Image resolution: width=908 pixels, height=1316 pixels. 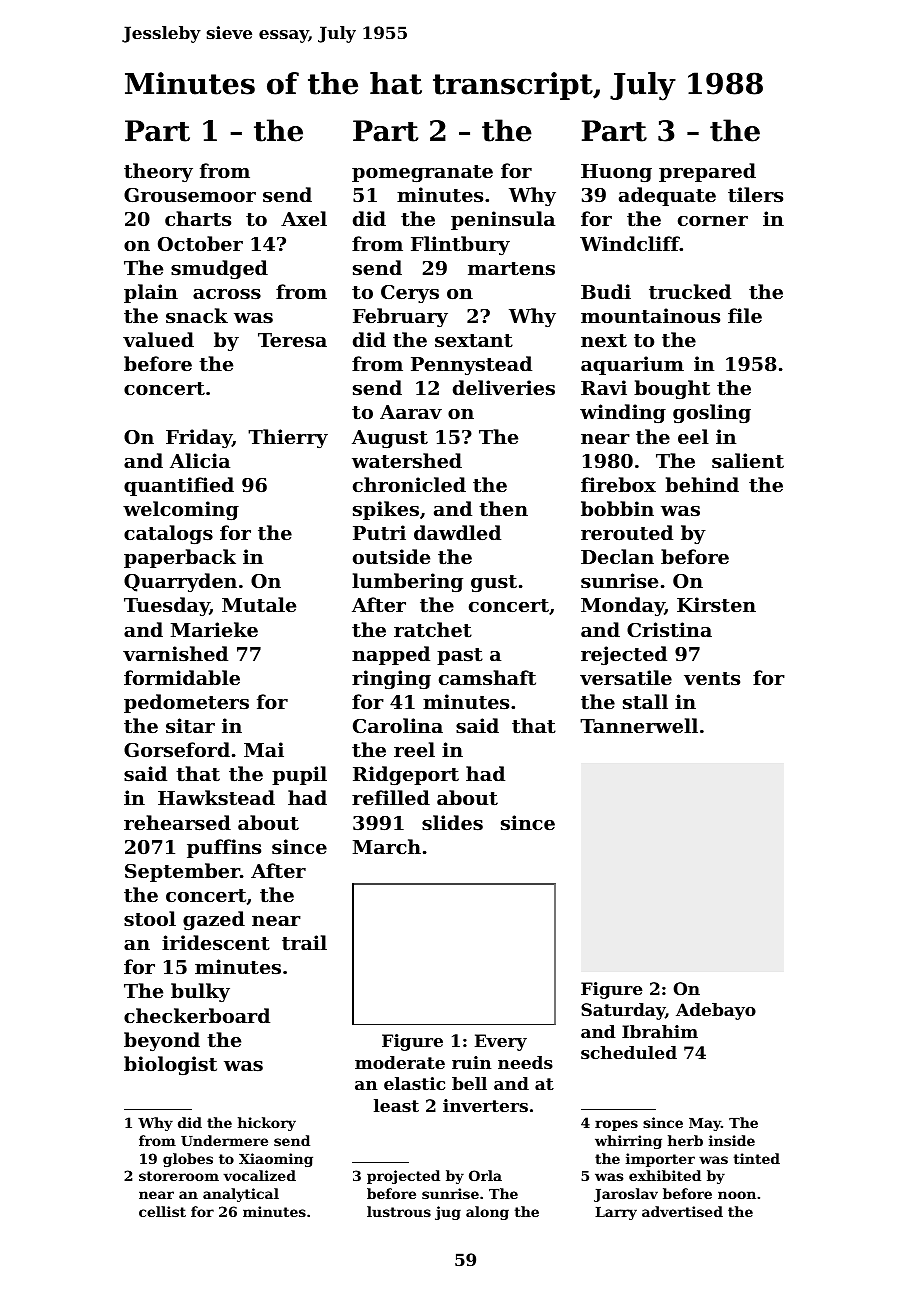 What do you see at coordinates (471, 1062) in the screenshot?
I see `ruin` at bounding box center [471, 1062].
